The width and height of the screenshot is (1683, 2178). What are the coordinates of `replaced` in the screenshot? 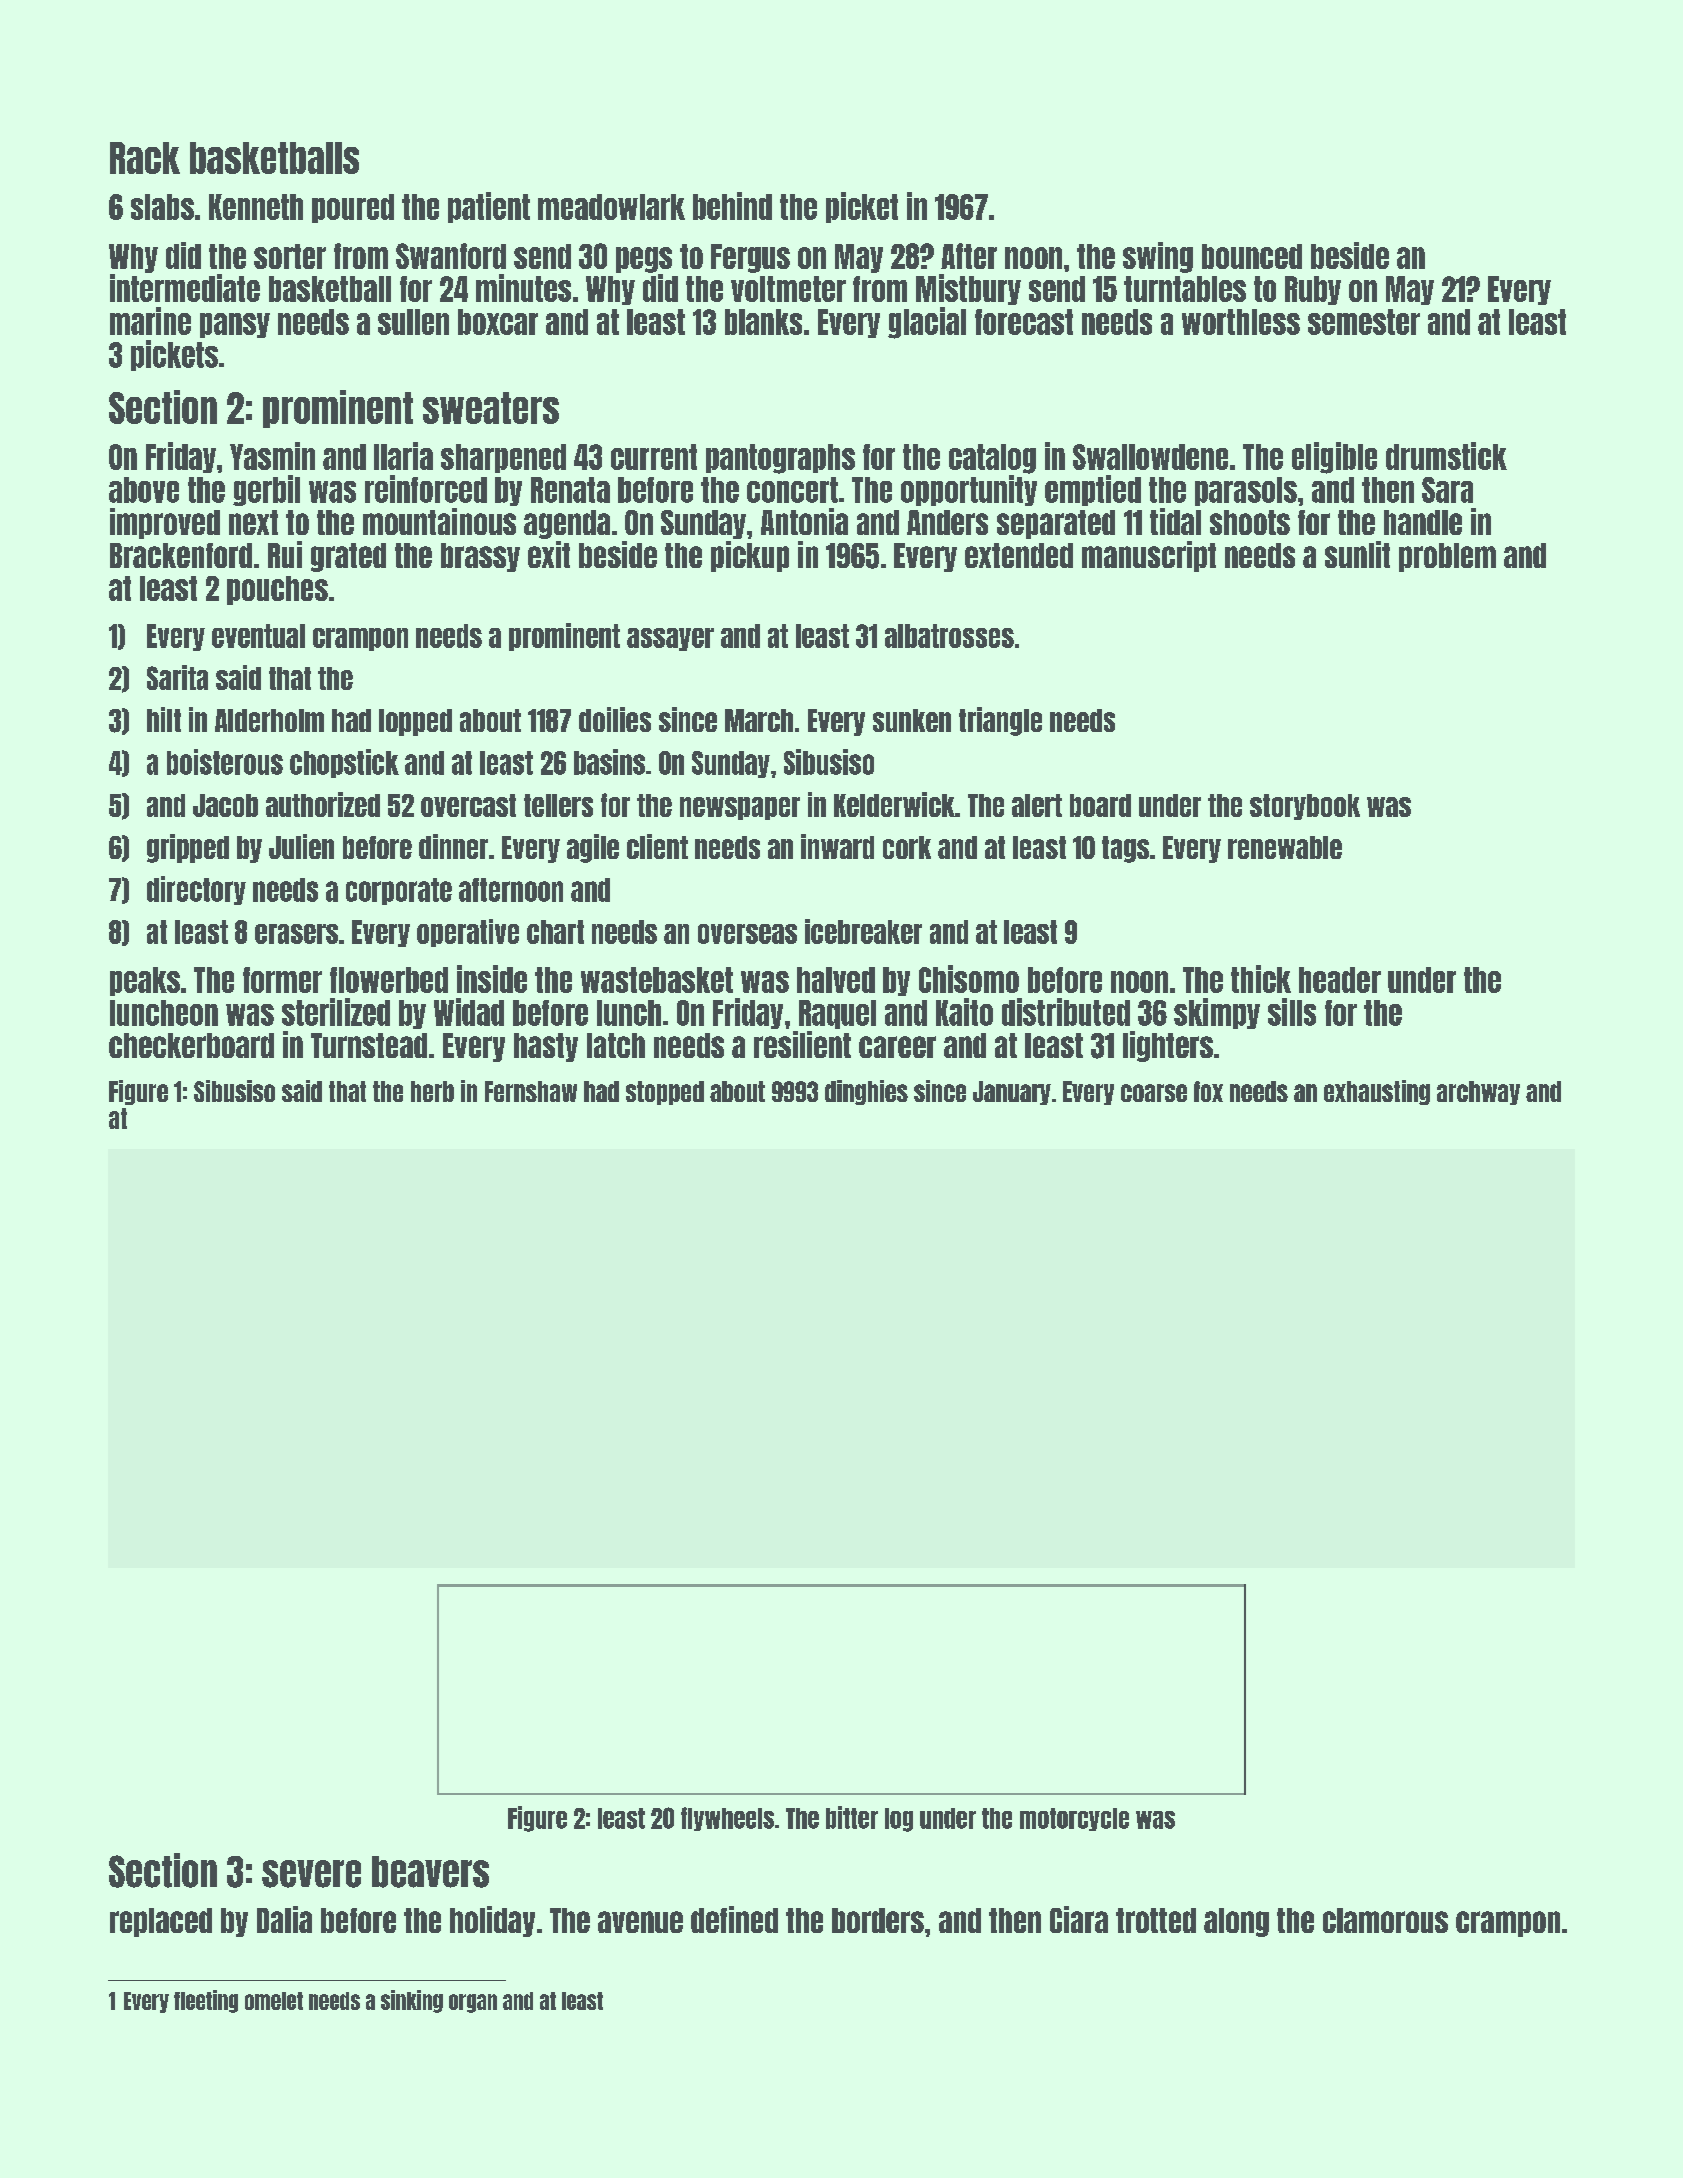 It's located at (161, 1922).
